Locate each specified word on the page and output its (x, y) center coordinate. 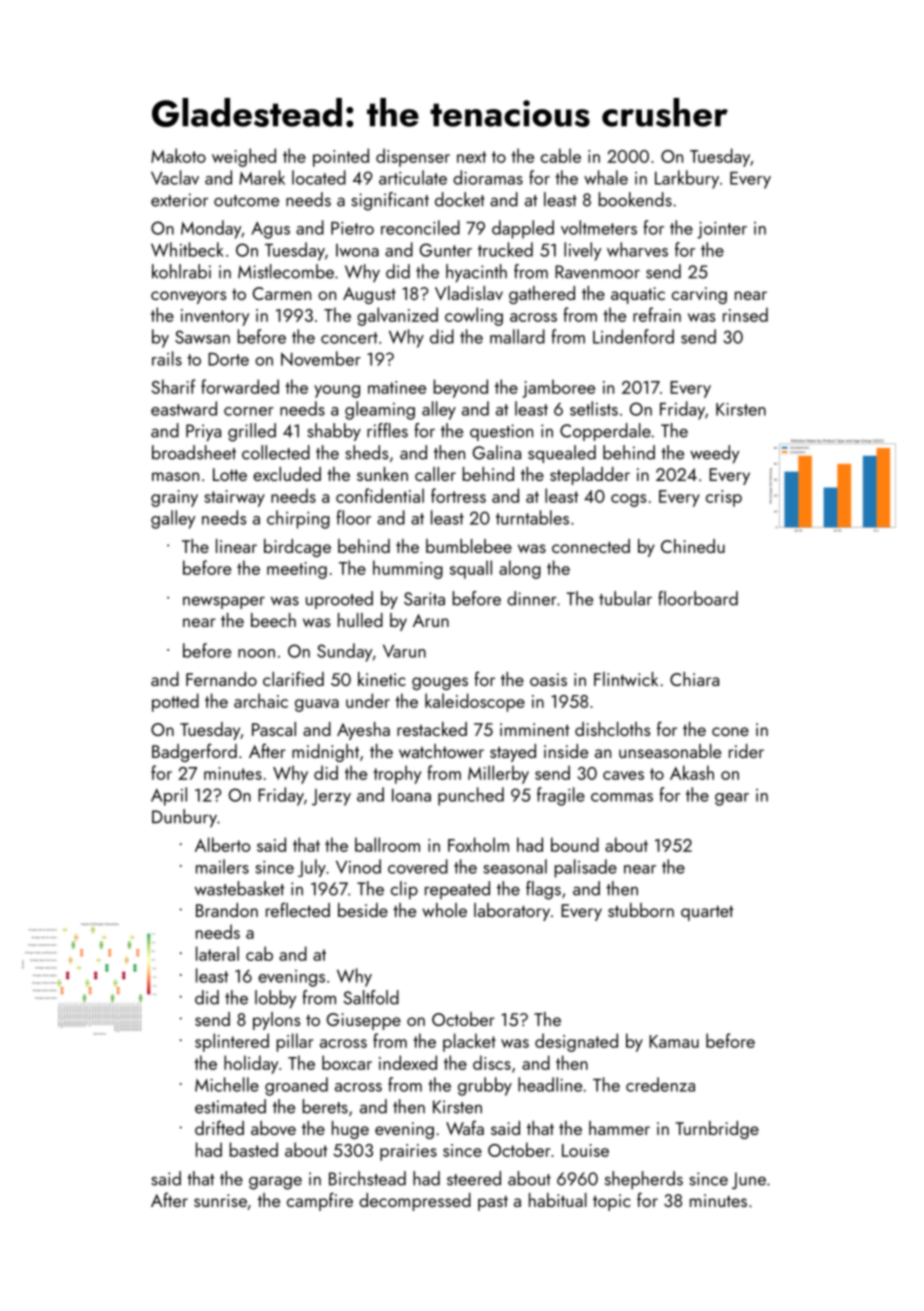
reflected (298, 909)
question (501, 432)
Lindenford (633, 336)
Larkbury (687, 179)
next (471, 157)
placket (469, 1042)
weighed (244, 157)
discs (492, 1062)
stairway (234, 498)
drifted (219, 1127)
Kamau (674, 1041)
